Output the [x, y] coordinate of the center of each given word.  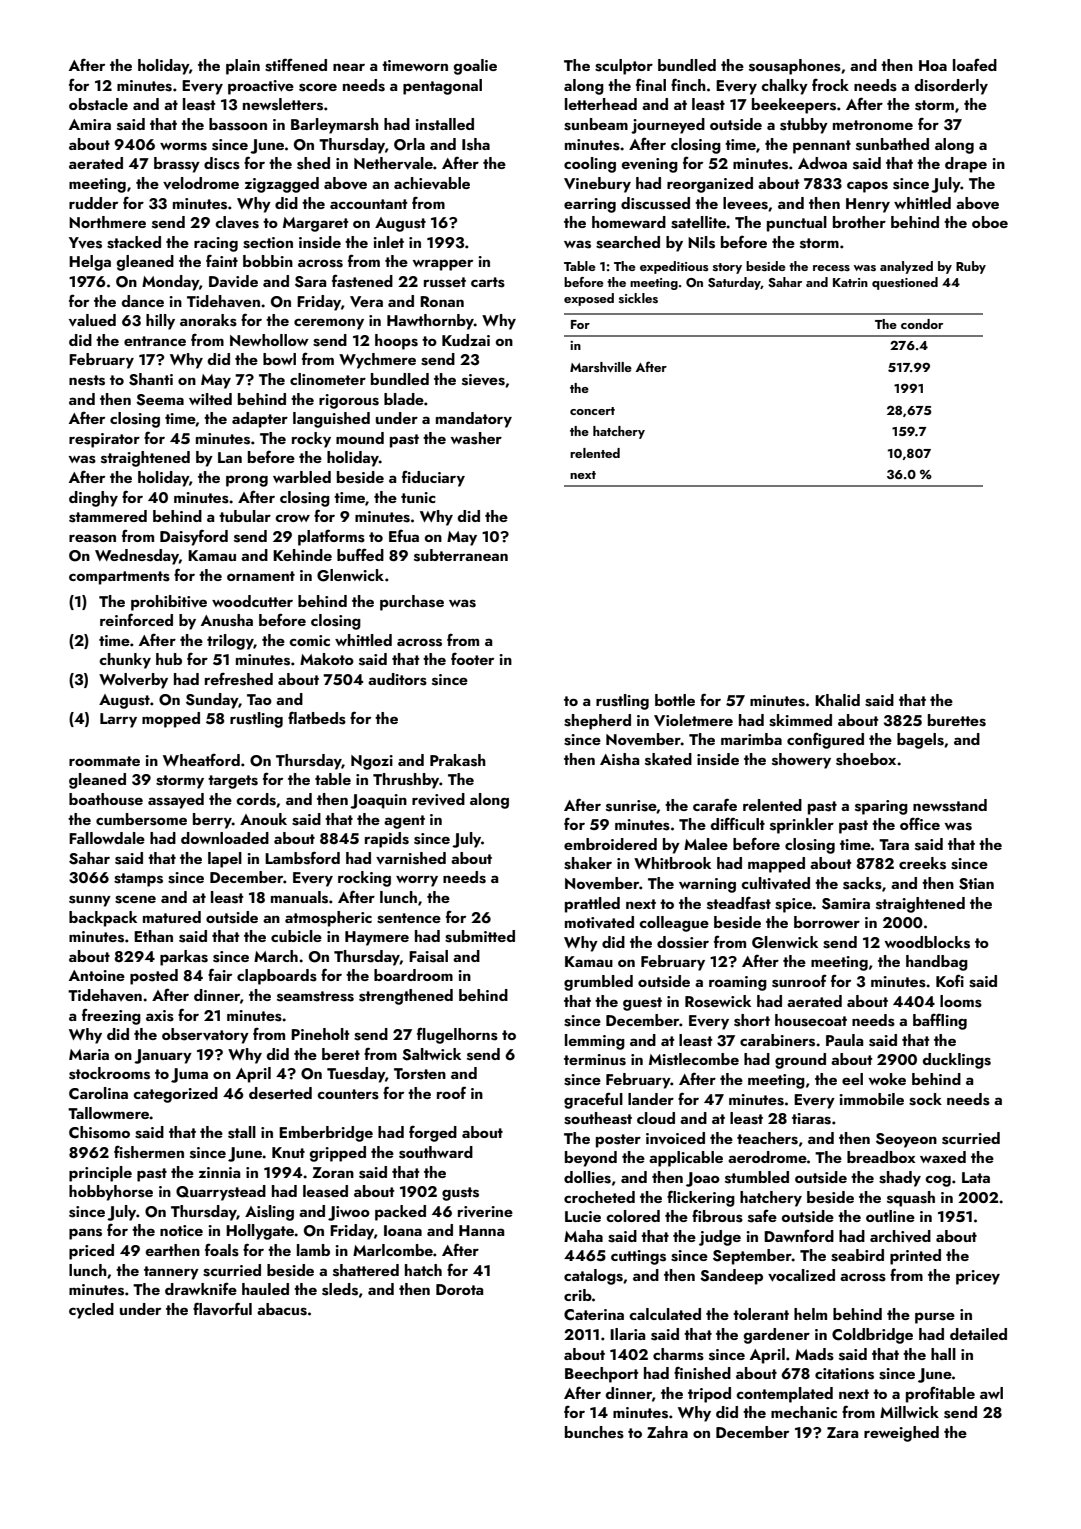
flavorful [222, 1308]
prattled [592, 905]
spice [793, 905]
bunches [594, 1432]
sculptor [624, 67]
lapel [225, 860]
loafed [975, 64]
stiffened [296, 65]
